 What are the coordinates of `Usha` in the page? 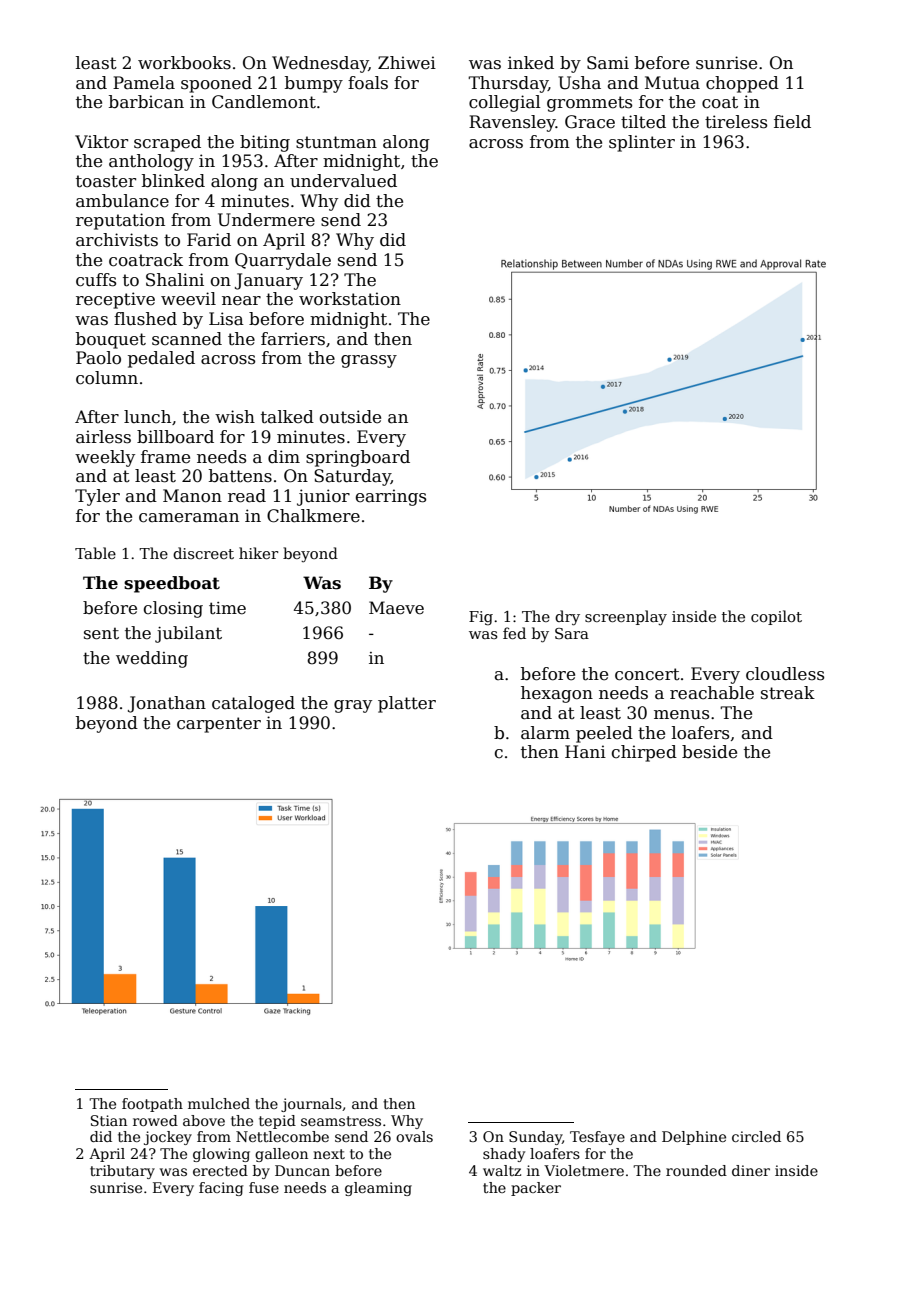 It's located at (579, 83).
